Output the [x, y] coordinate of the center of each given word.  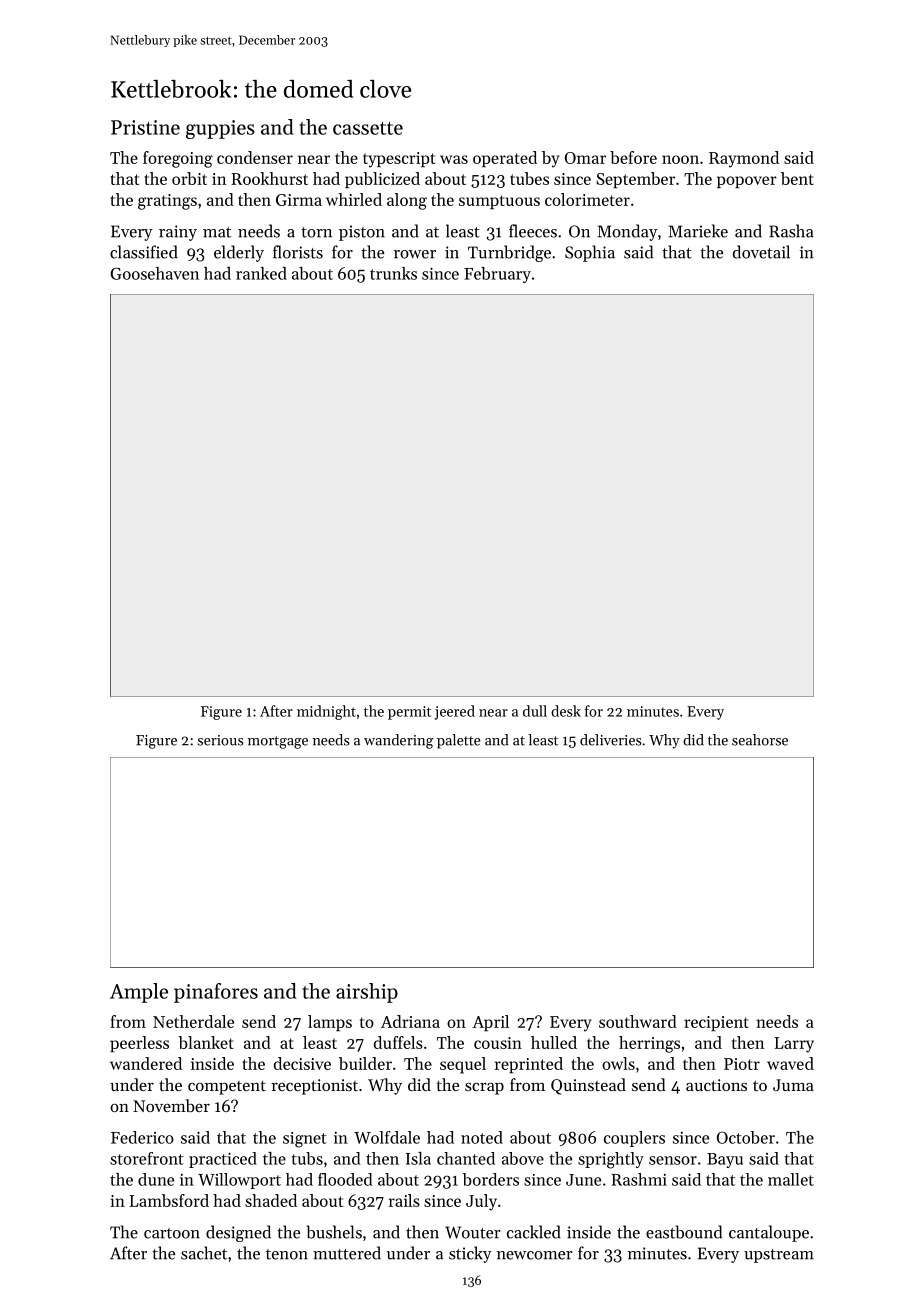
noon [680, 159]
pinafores [216, 993]
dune [156, 1179]
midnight [326, 712]
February [497, 275]
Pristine [145, 127]
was [454, 159]
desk [566, 711]
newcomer [534, 1255]
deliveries [611, 740]
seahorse [760, 740]
